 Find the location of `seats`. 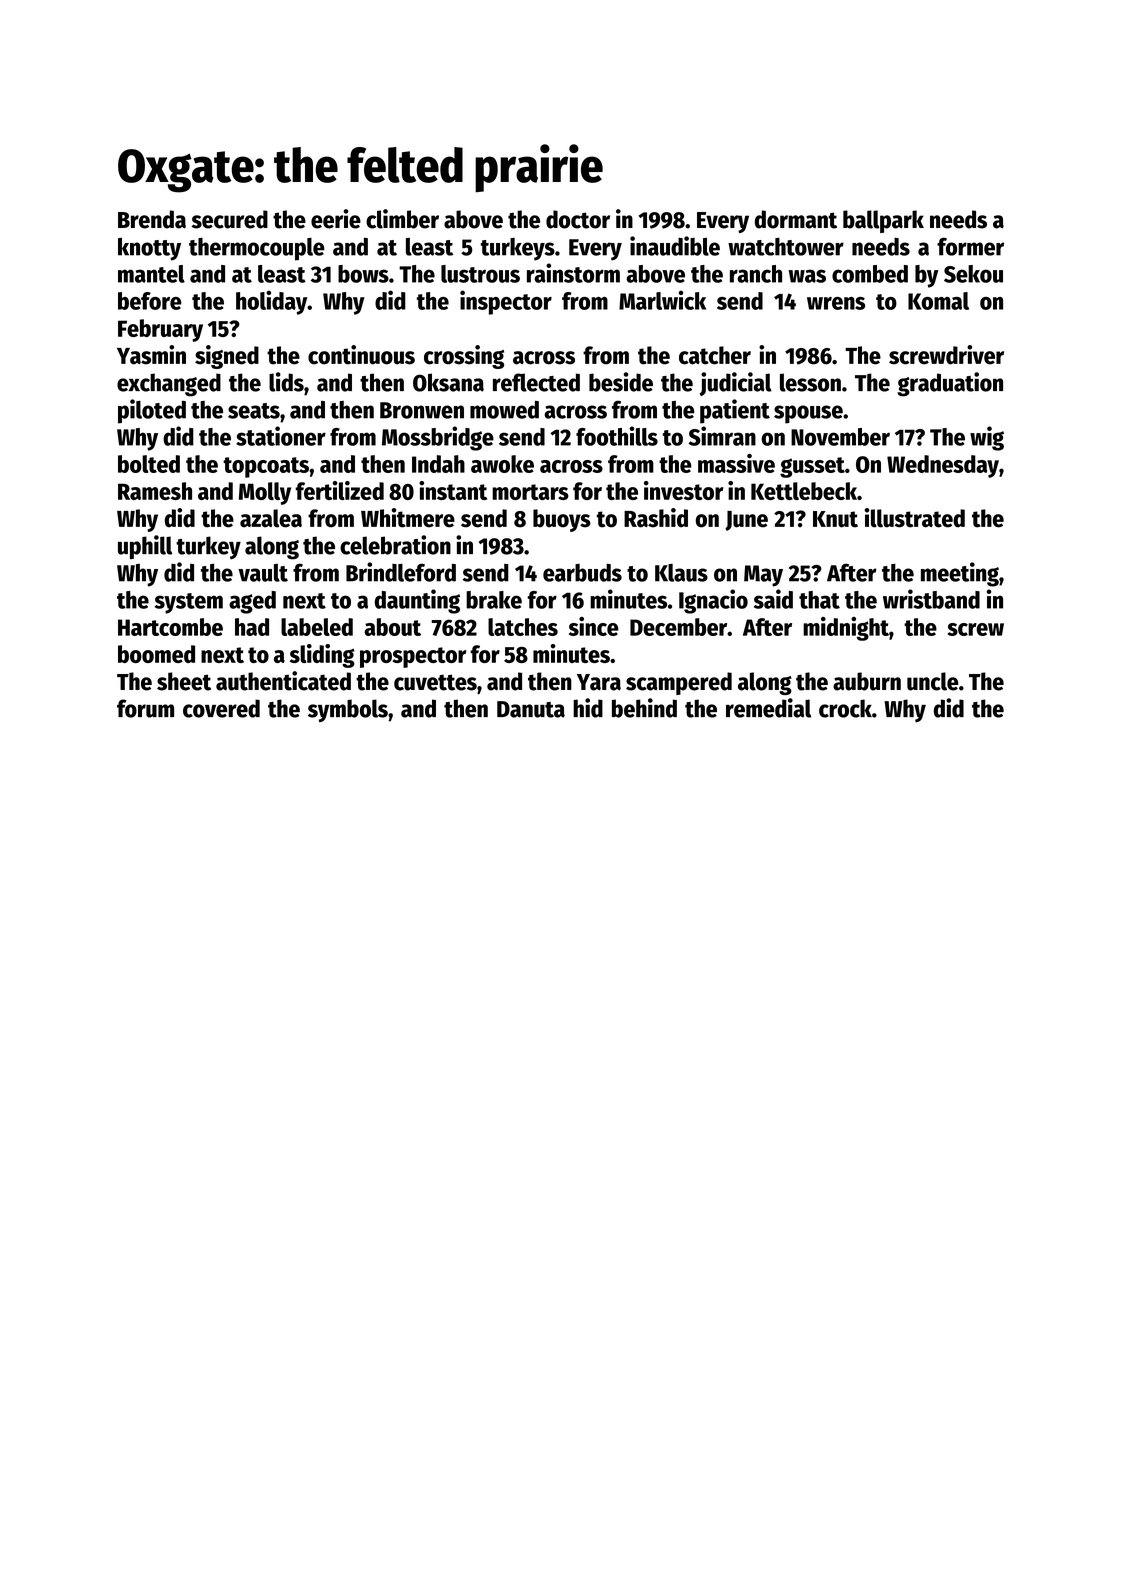

seats is located at coordinates (254, 411).
